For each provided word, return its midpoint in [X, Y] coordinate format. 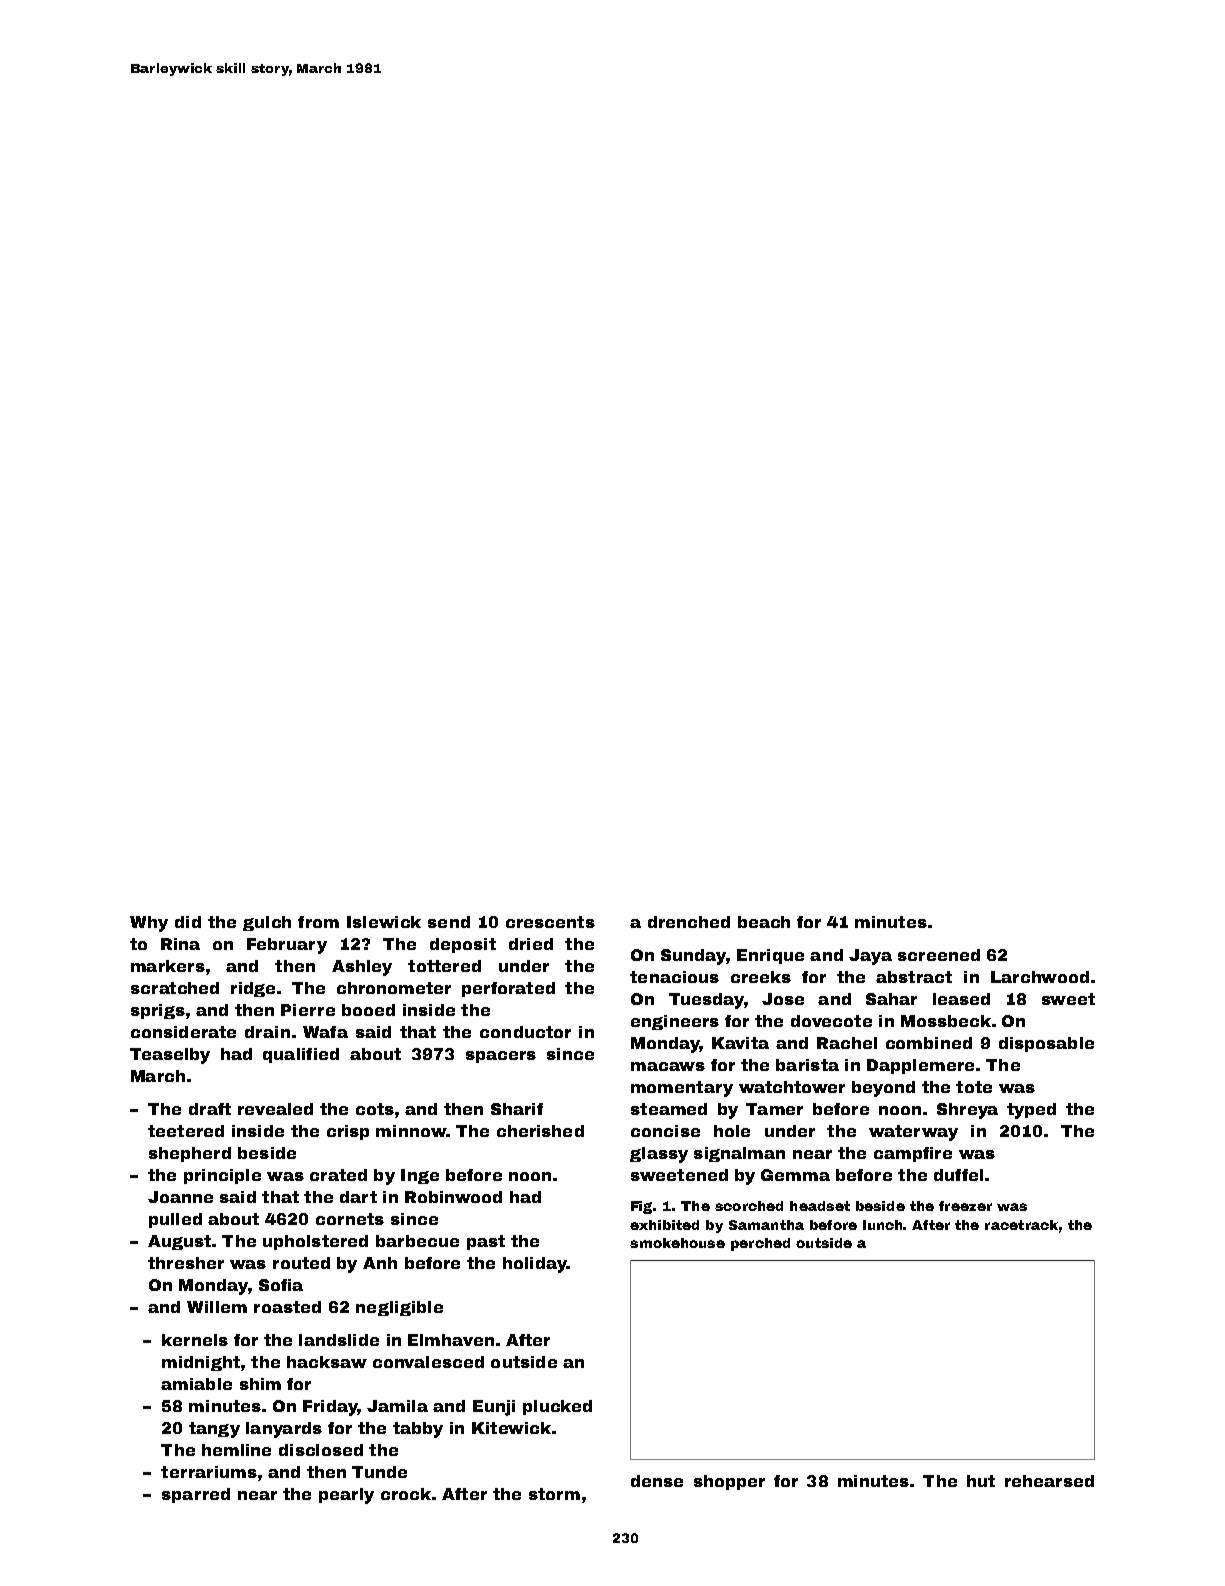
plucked [557, 1407]
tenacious [674, 977]
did [188, 922]
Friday [330, 1408]
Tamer [774, 1109]
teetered [186, 1131]
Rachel [847, 1043]
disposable [1046, 1044]
